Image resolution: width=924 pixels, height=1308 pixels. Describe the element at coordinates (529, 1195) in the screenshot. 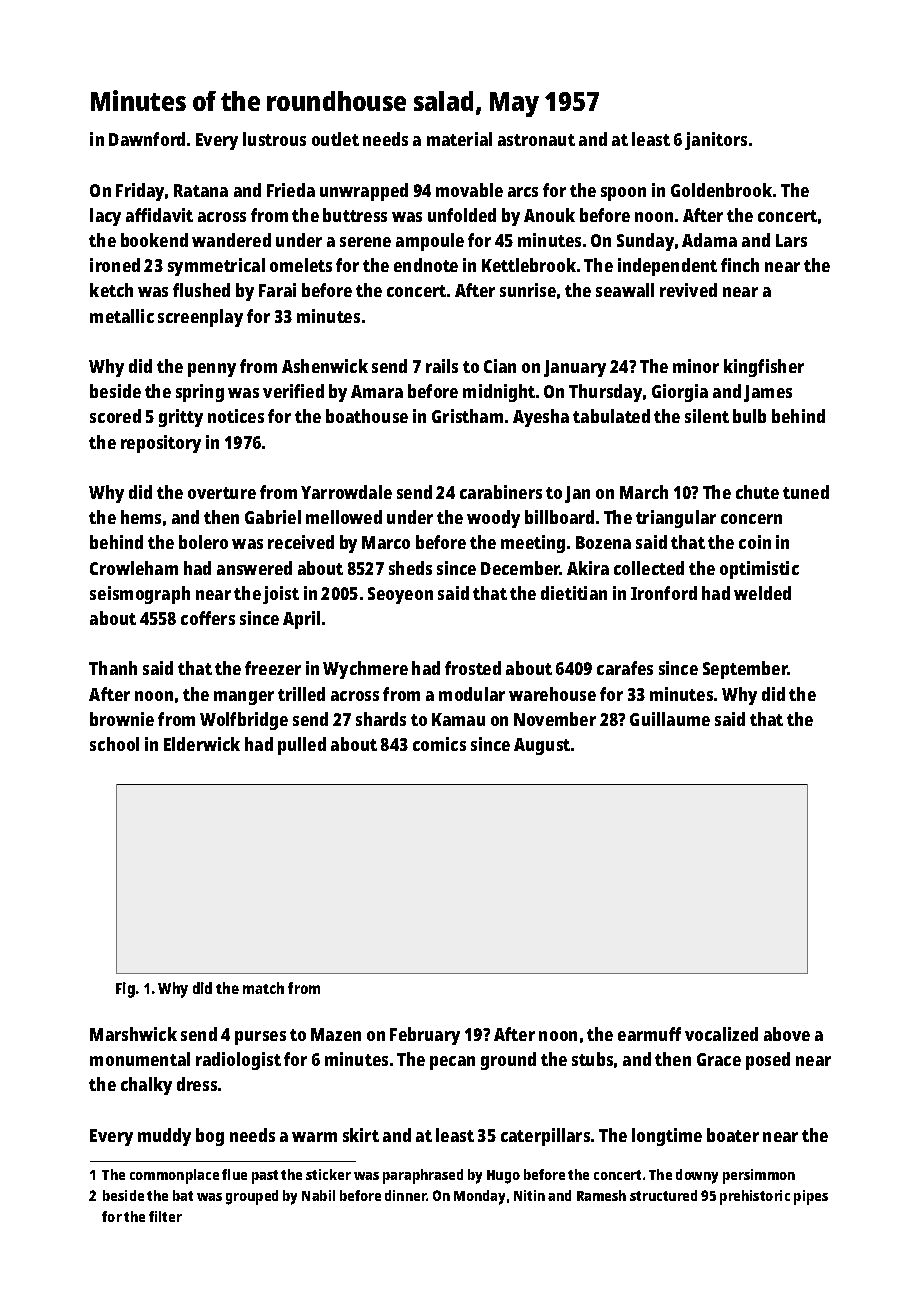

I see `Nitin` at that location.
